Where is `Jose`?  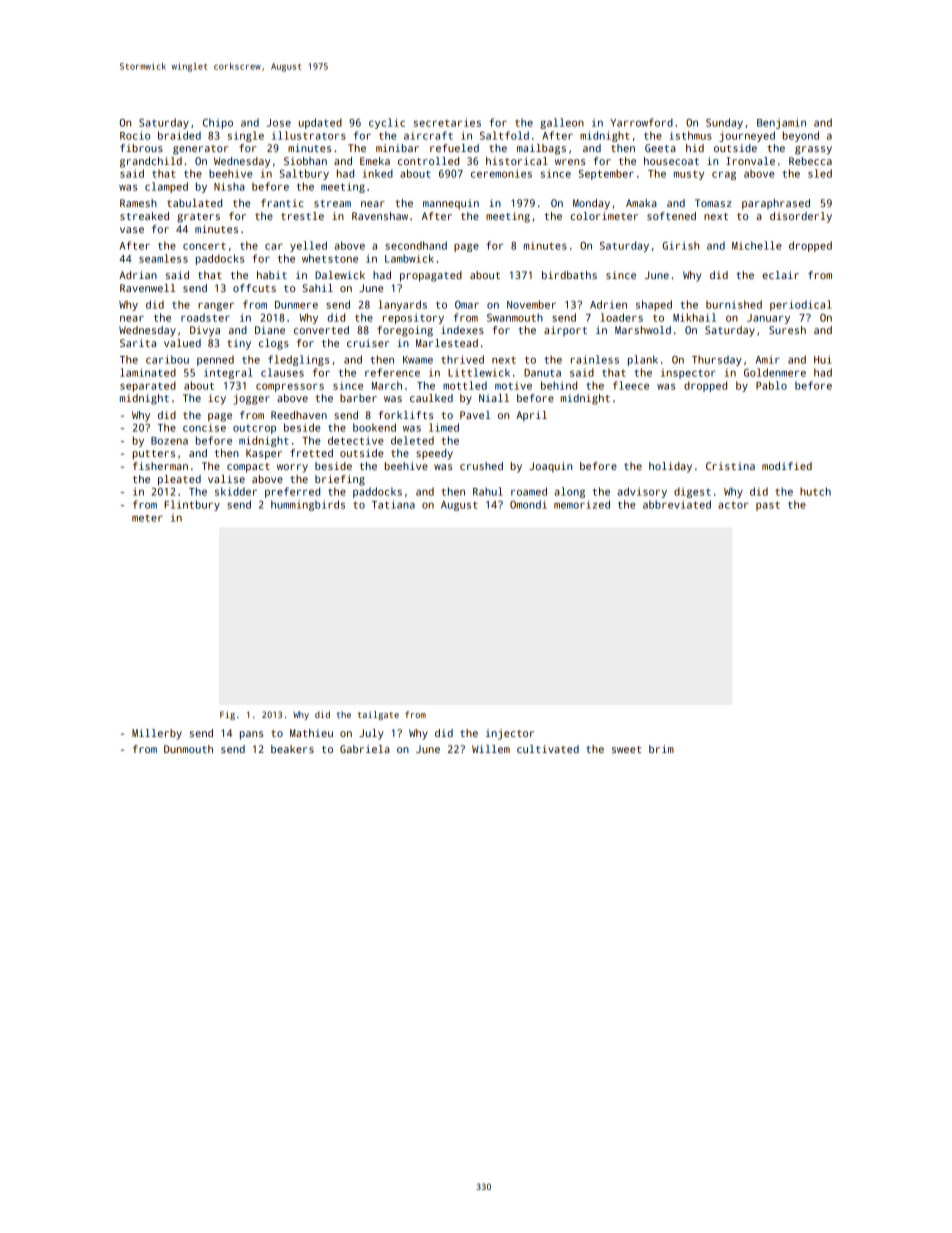
Jose is located at coordinates (279, 123).
